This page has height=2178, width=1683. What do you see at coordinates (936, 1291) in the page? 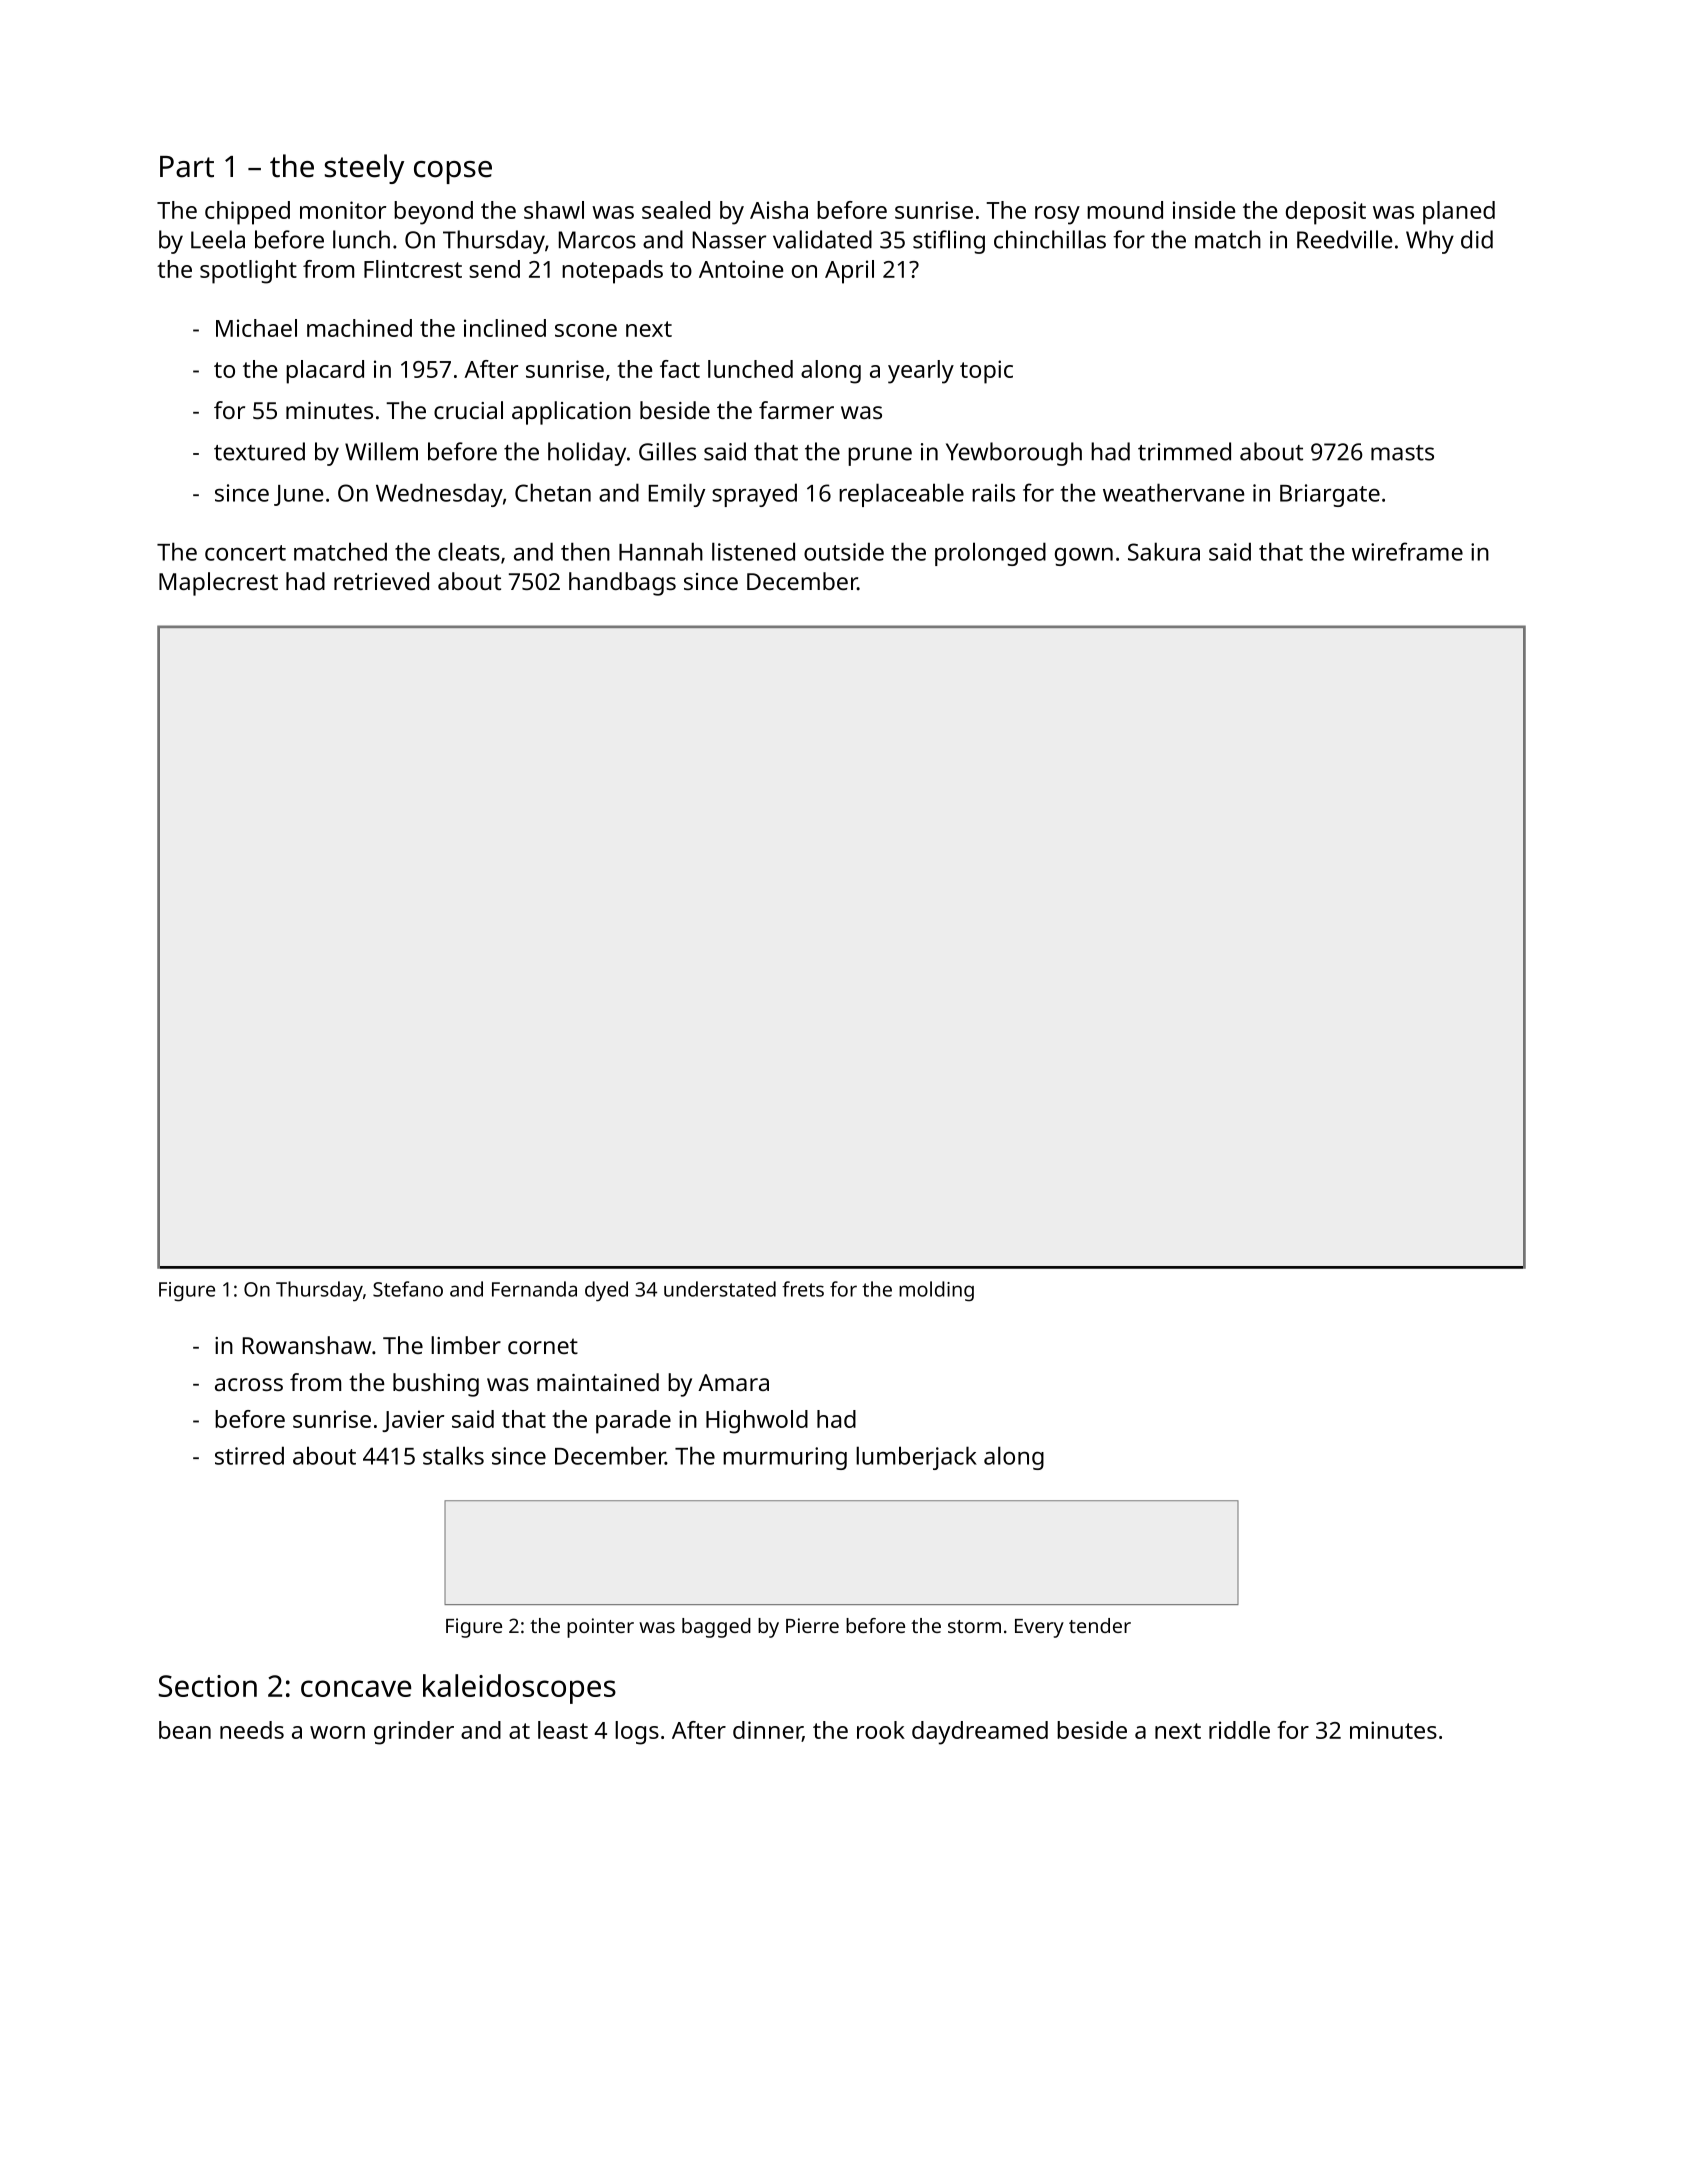
I see `molding` at bounding box center [936, 1291].
